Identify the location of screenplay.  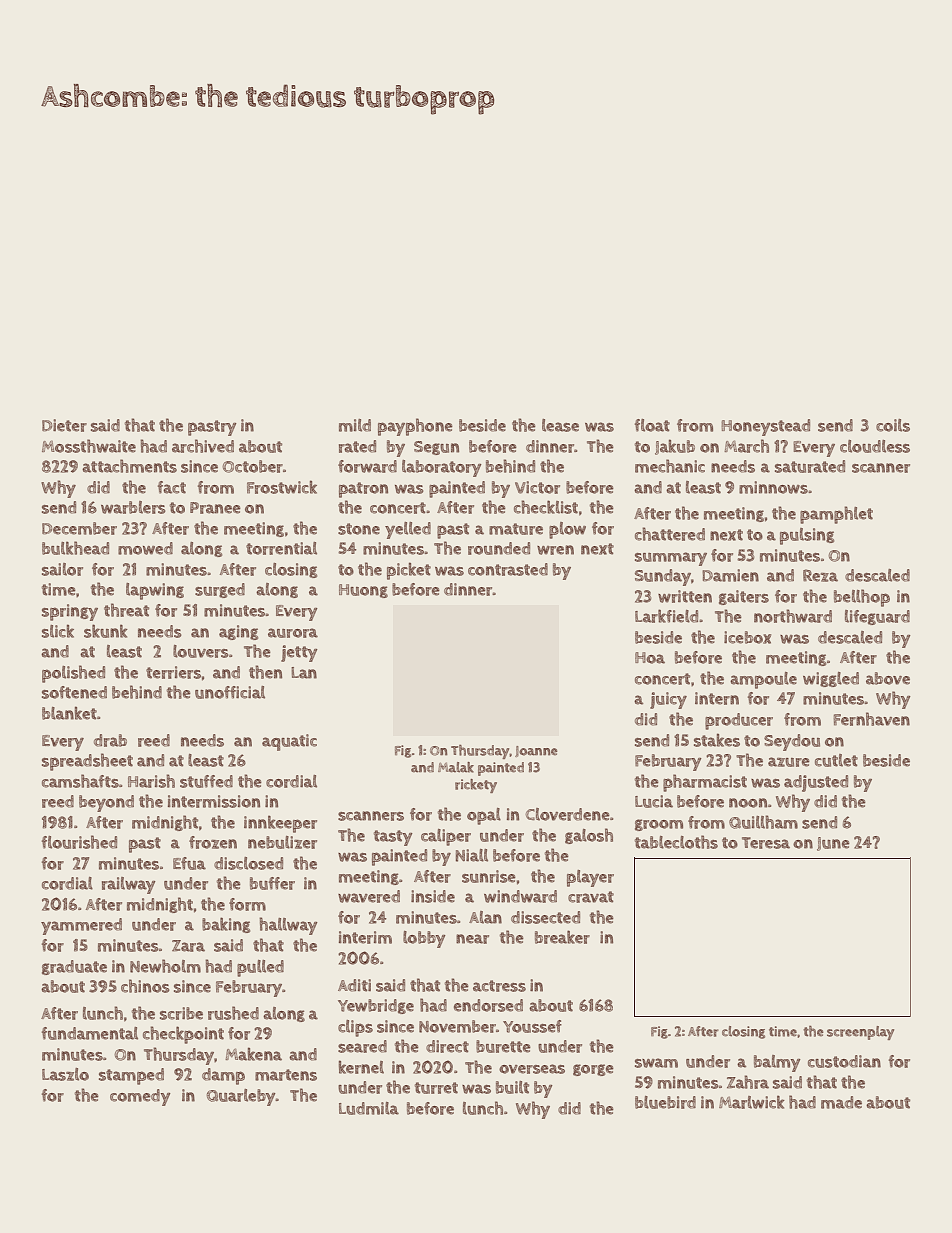
(860, 1033).
